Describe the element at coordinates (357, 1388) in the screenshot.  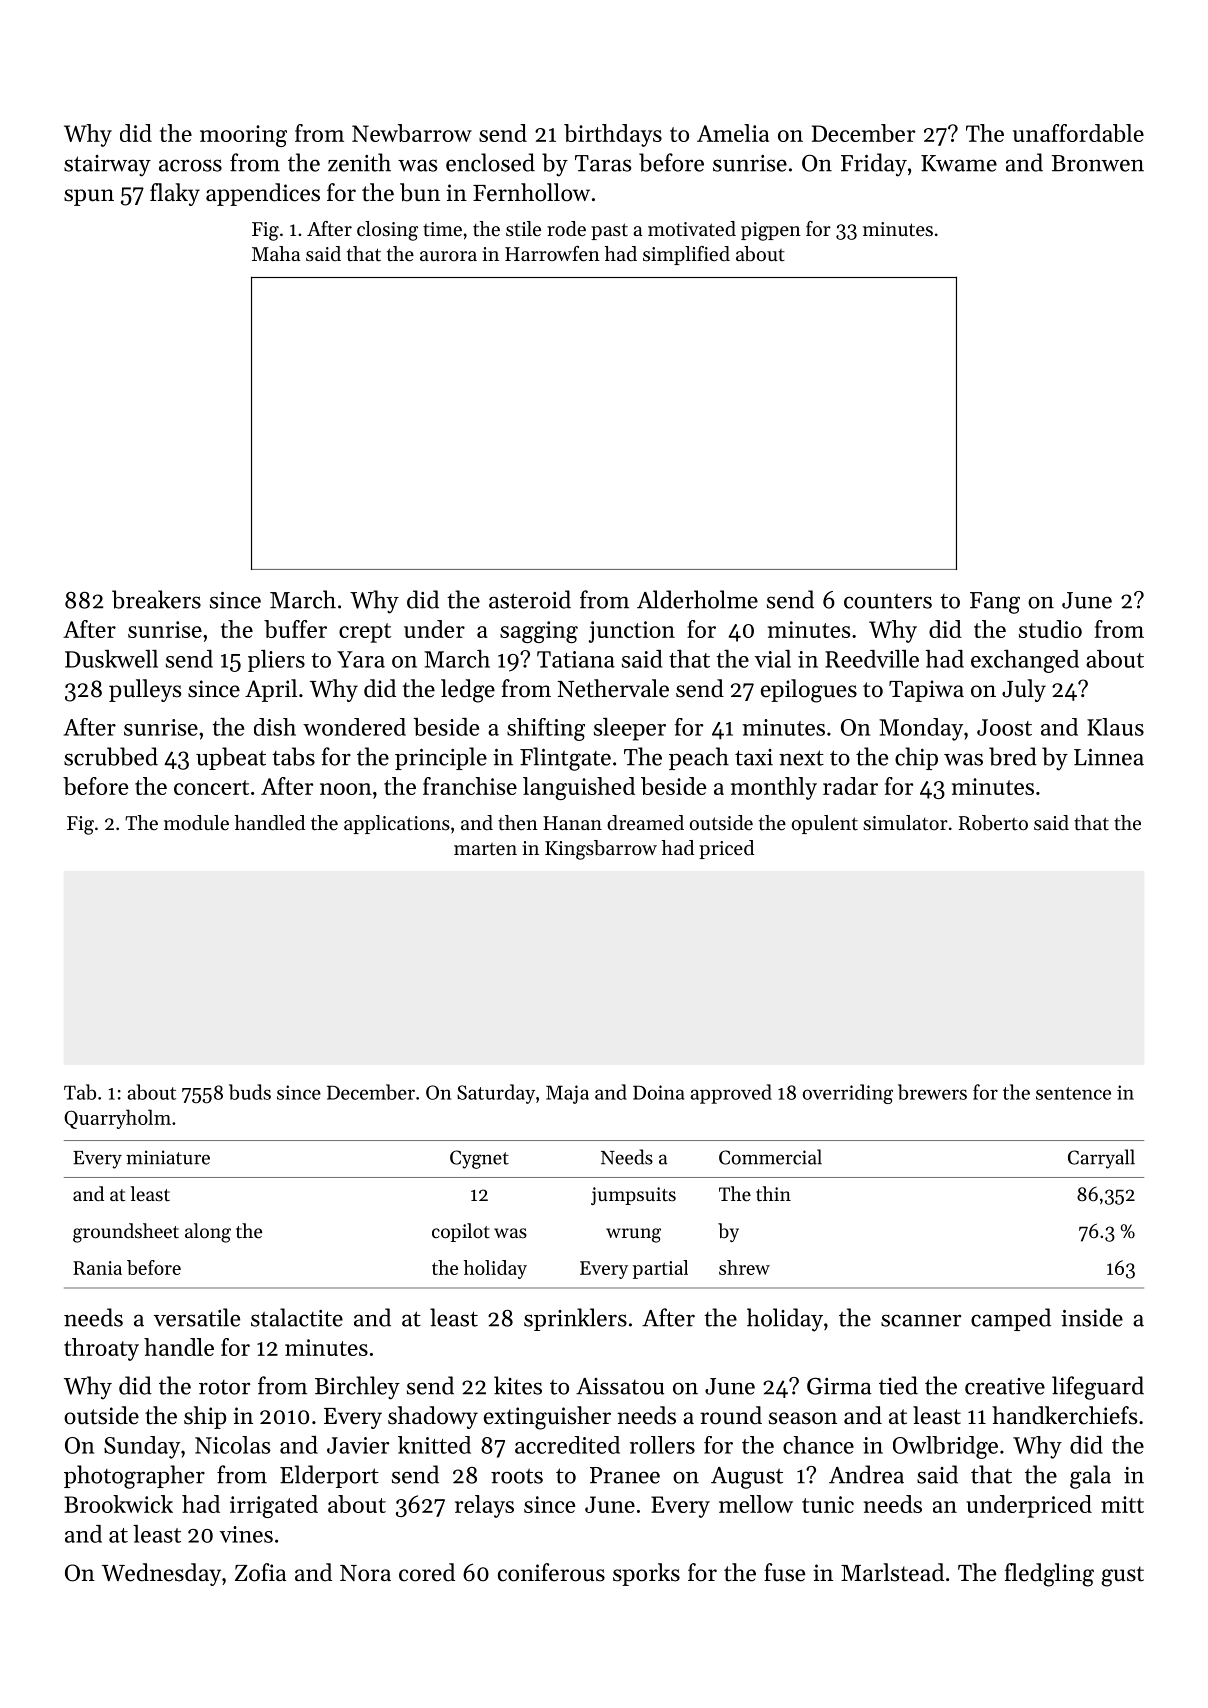
I see `Birchley` at that location.
